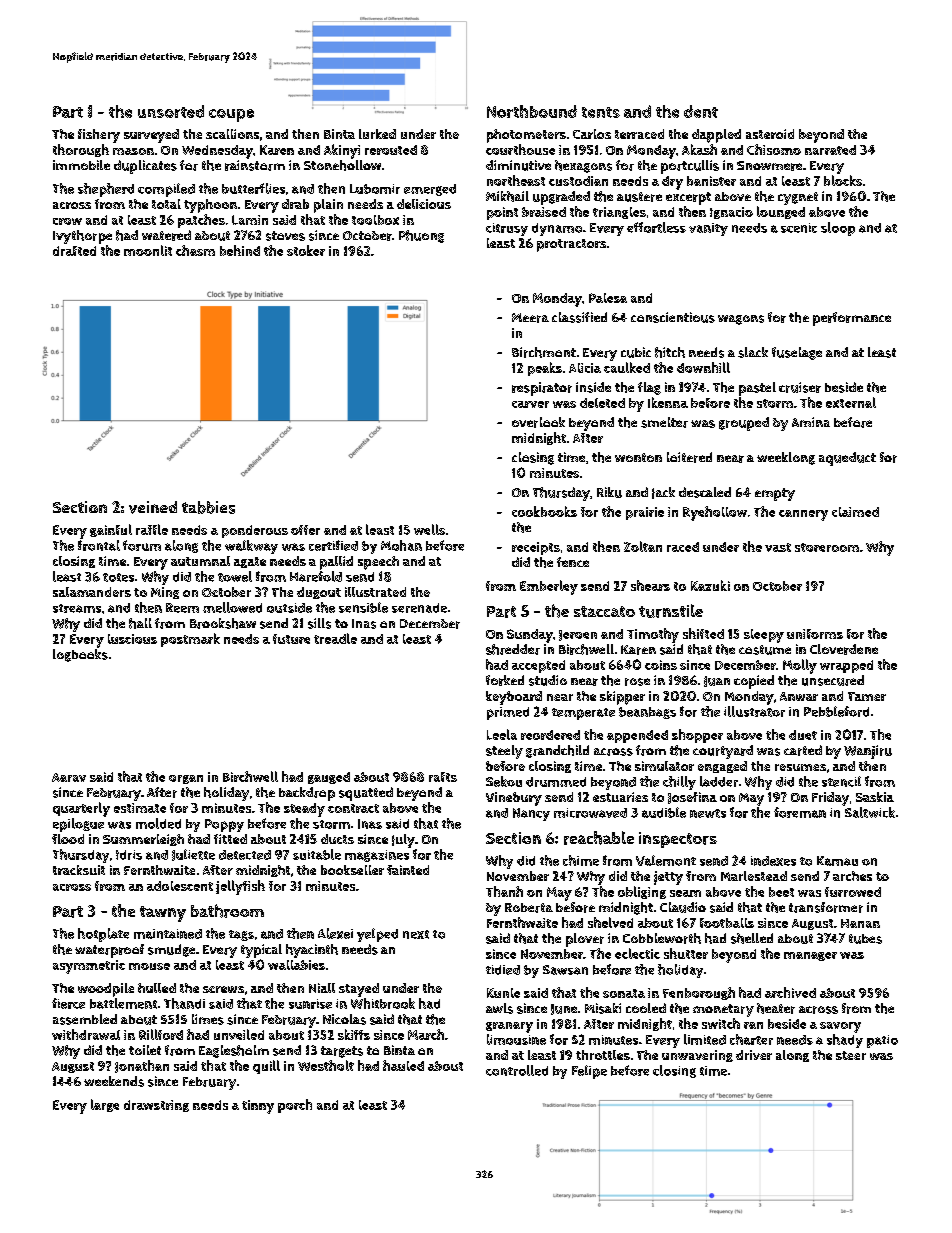 The image size is (952, 1233). I want to click on porch, so click(295, 1106).
